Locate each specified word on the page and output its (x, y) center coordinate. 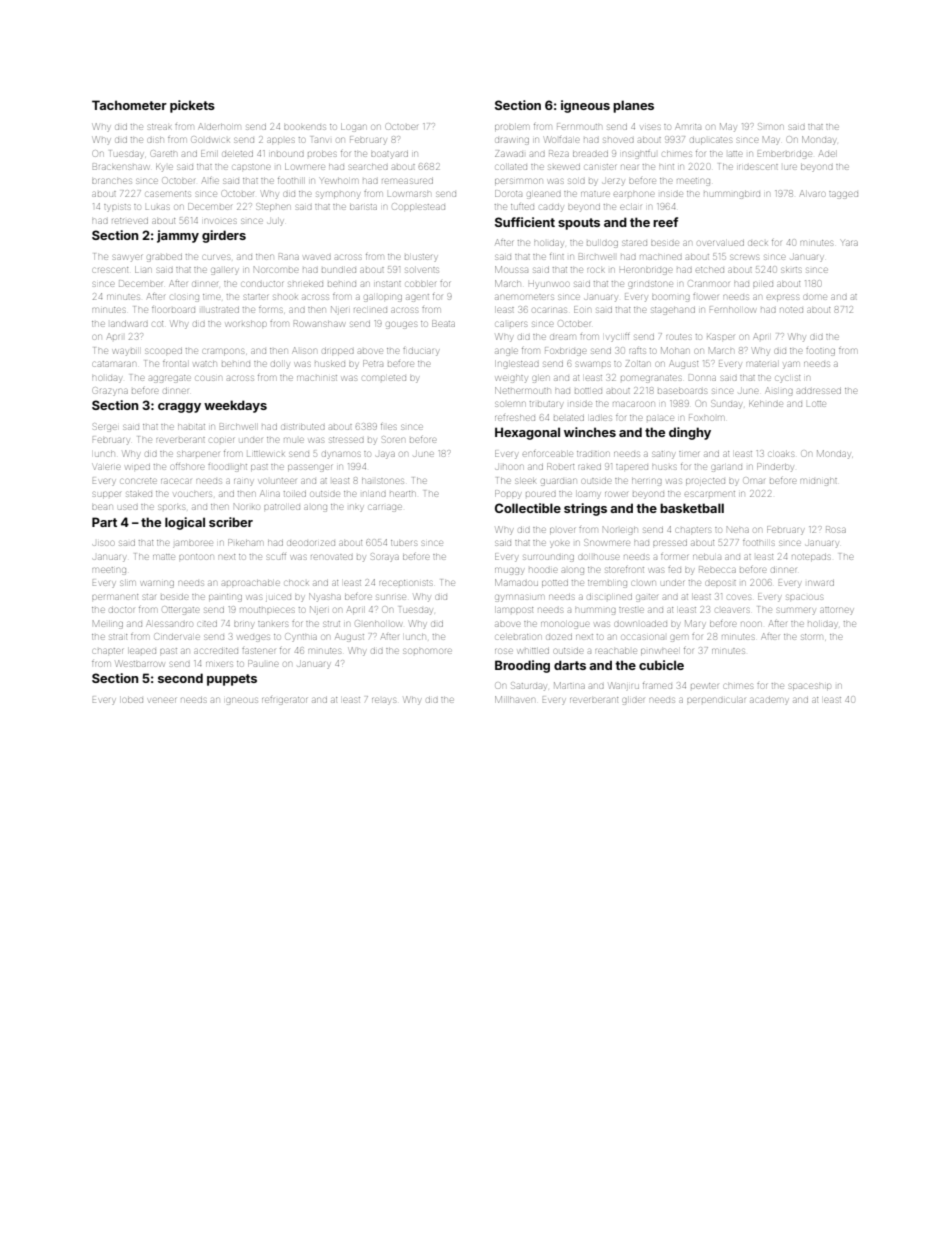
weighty (511, 379)
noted (791, 310)
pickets (192, 106)
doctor (121, 610)
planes (633, 106)
